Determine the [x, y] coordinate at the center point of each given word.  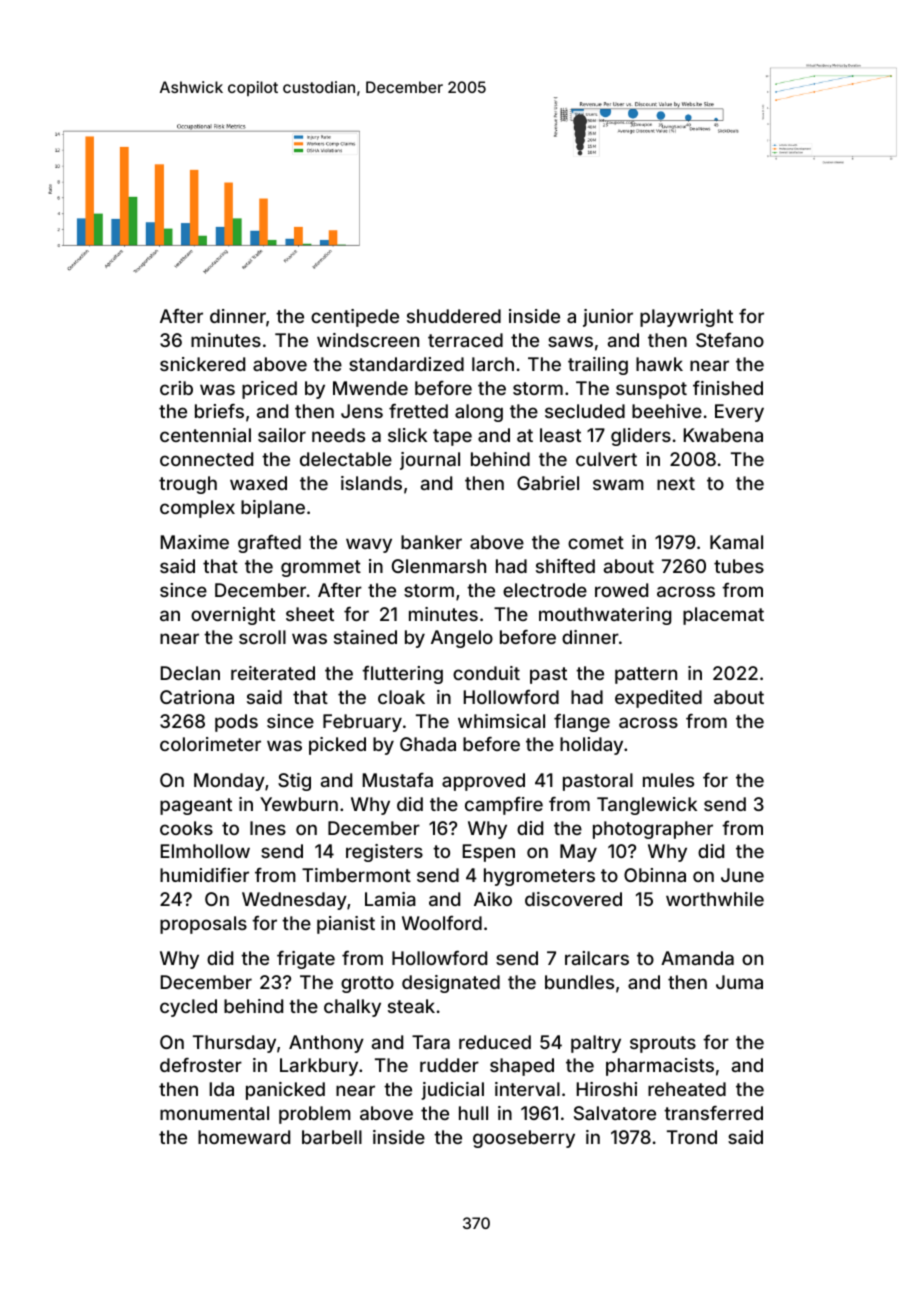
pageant [196, 806]
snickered [202, 364]
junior [608, 318]
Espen [489, 853]
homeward [244, 1137]
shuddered [454, 316]
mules [668, 780]
